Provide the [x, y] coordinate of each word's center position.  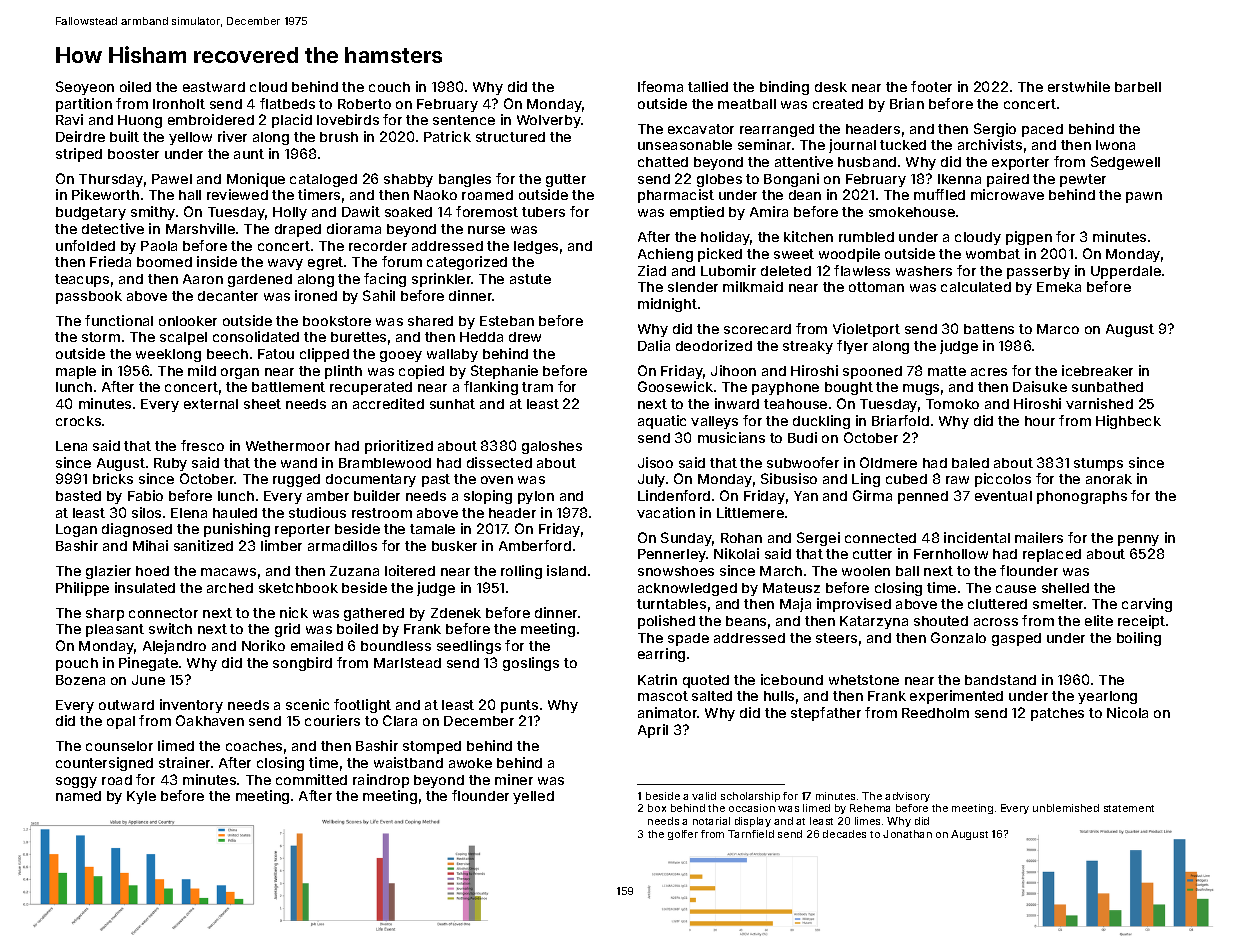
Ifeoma [660, 86]
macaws [228, 572]
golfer [683, 835]
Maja [795, 605]
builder [377, 495]
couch [389, 87]
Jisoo [655, 462]
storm [101, 337]
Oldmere [888, 462]
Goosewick [675, 386]
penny [1138, 540]
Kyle [141, 797]
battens [989, 329]
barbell [1138, 87]
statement [1129, 808]
